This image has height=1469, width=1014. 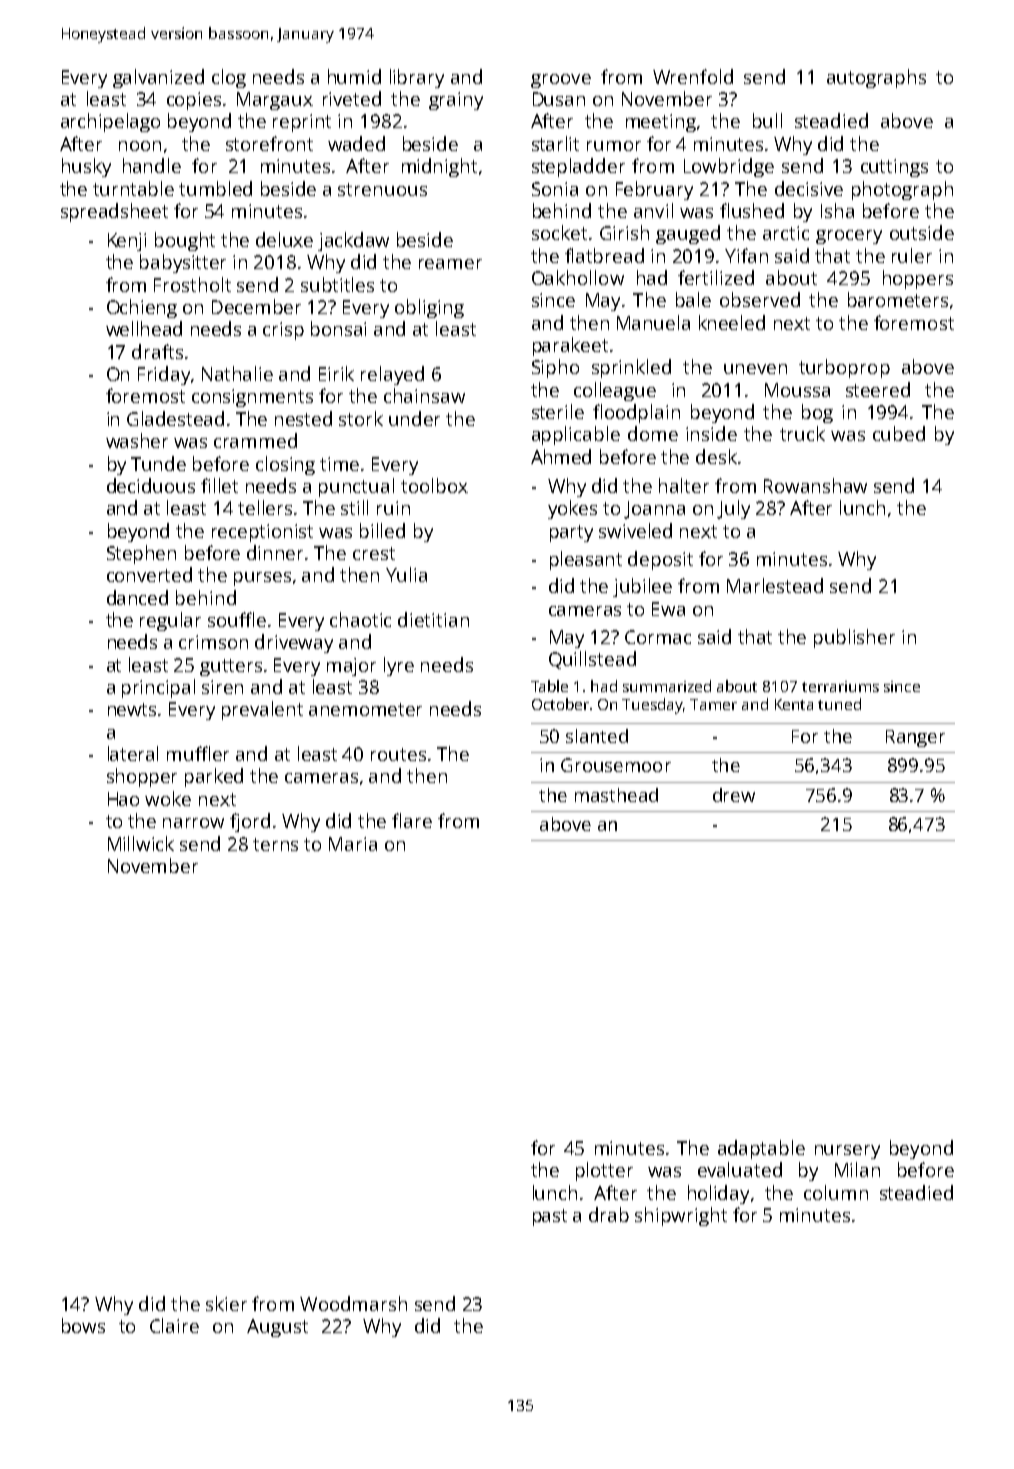 I want to click on nursery, so click(x=847, y=1152).
